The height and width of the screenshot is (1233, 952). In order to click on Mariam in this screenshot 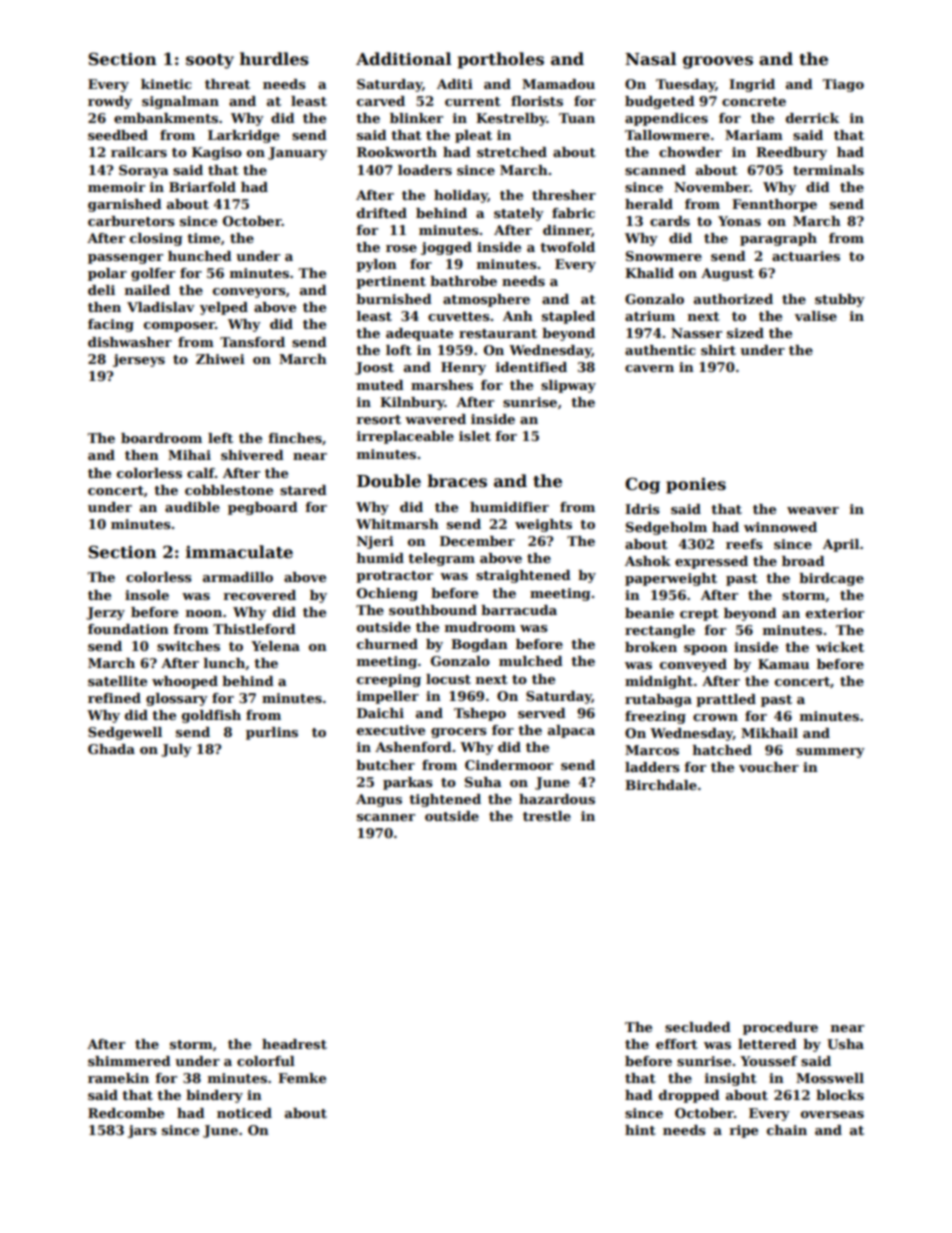, I will do `click(754, 135)`.
